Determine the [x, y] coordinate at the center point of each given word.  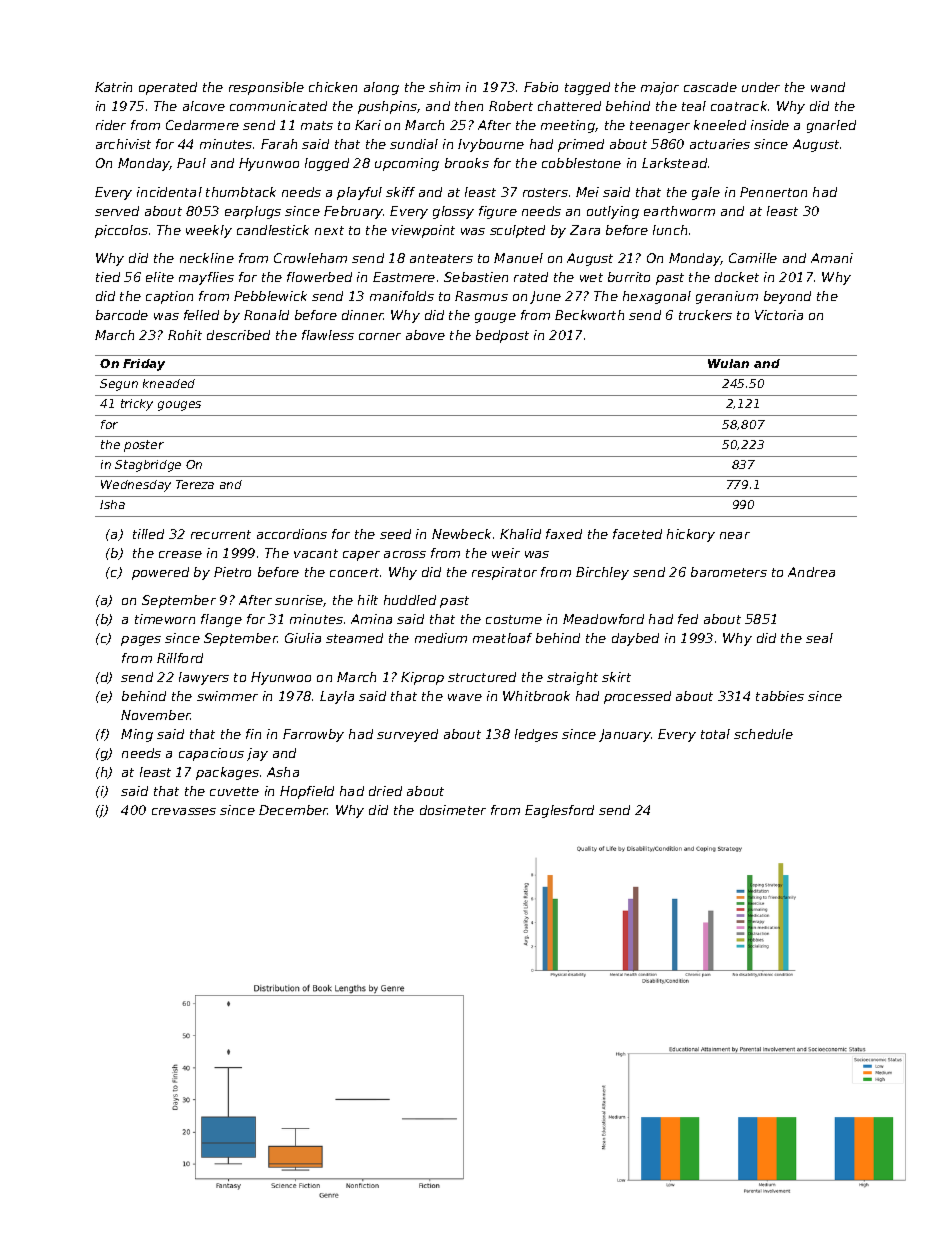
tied [108, 277]
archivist [123, 144]
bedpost [502, 336]
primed [581, 145]
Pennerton [773, 192]
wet [591, 277]
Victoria [779, 315]
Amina [371, 619]
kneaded [169, 383]
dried [385, 791]
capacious [211, 754]
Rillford [180, 658]
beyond [787, 297]
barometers [729, 572]
